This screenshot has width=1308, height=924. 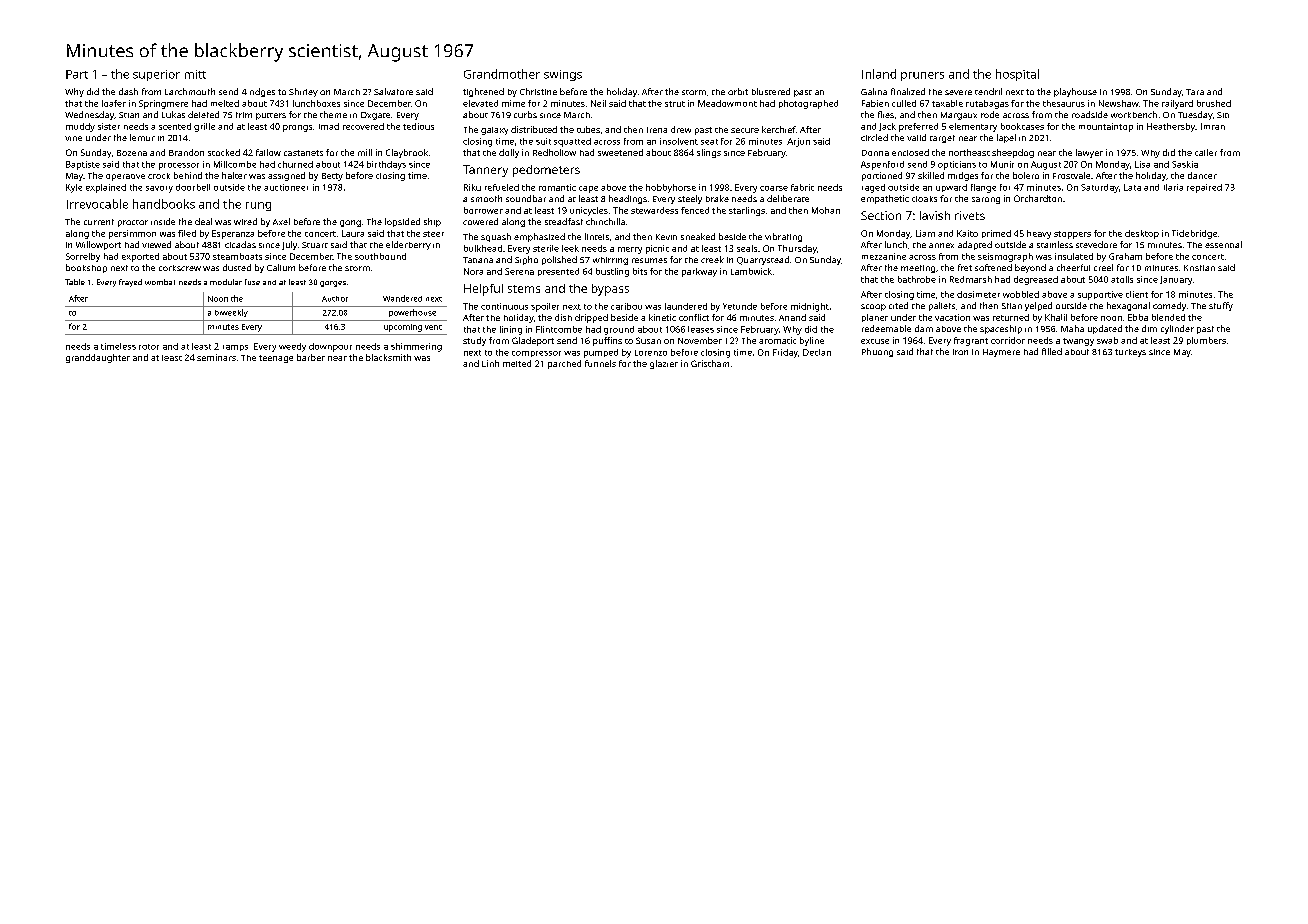 What do you see at coordinates (98, 358) in the screenshot?
I see `granddaughter` at bounding box center [98, 358].
